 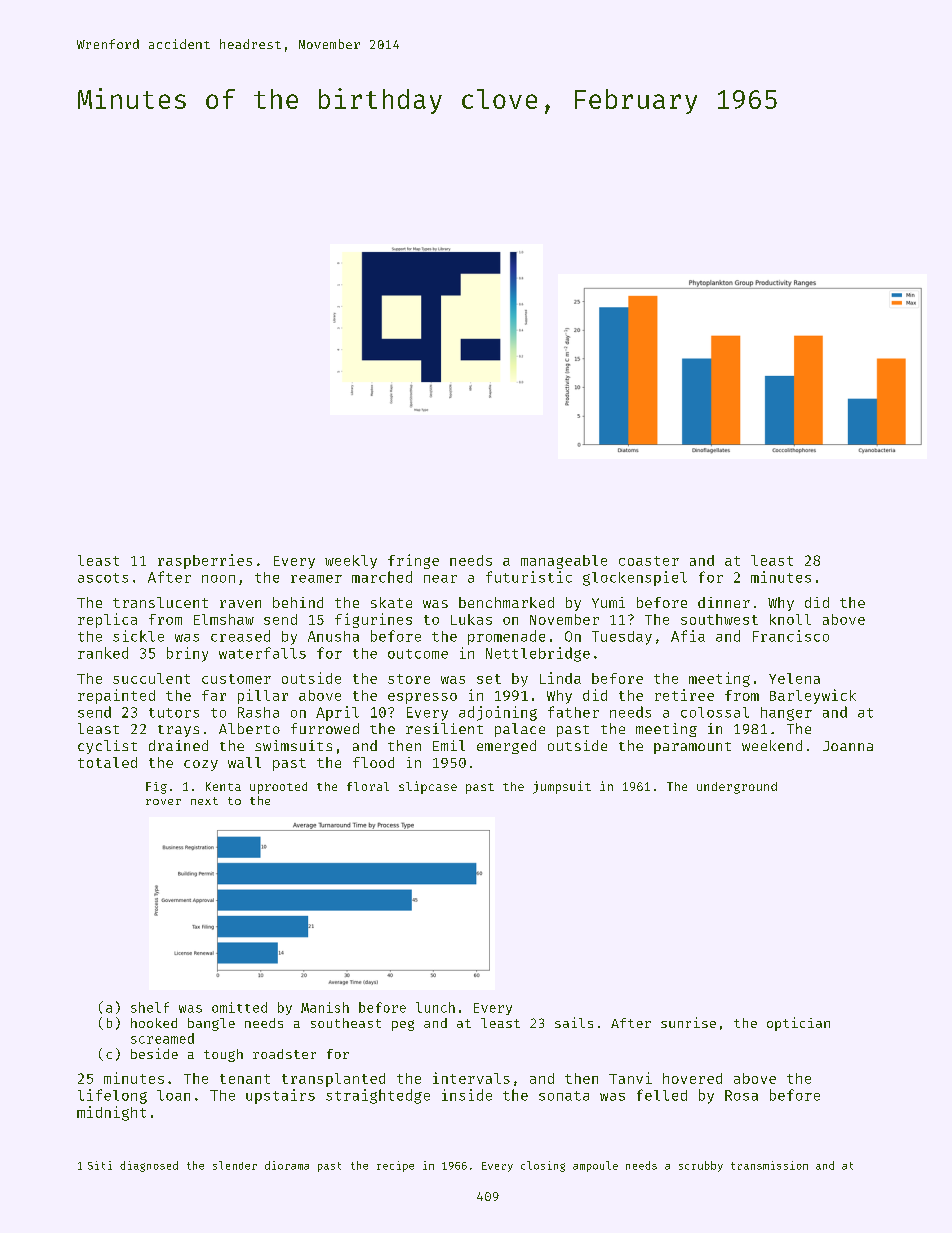 What do you see at coordinates (428, 787) in the image?
I see `slipcase` at bounding box center [428, 787].
